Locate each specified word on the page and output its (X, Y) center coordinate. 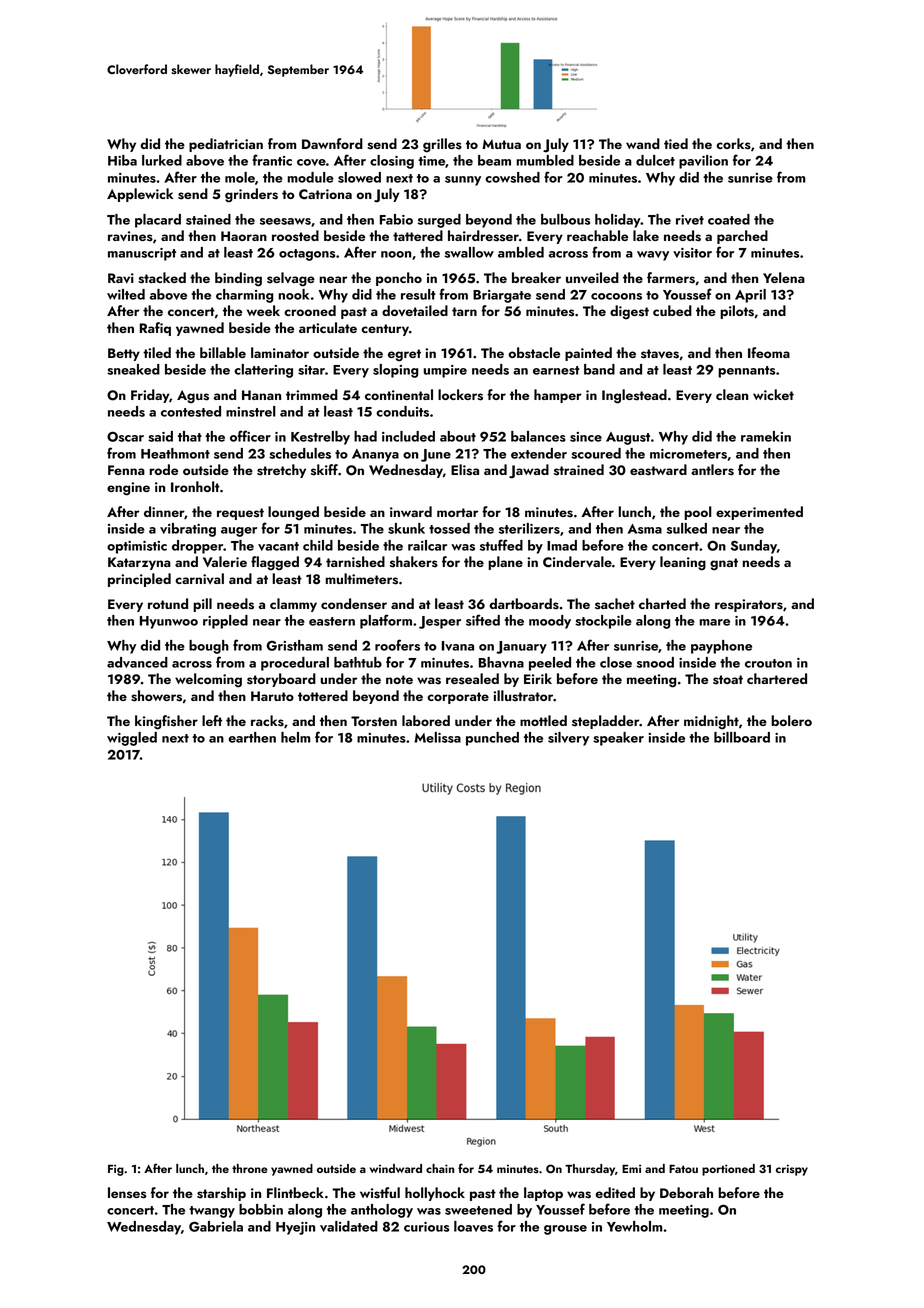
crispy (792, 1170)
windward (396, 1168)
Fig (116, 1170)
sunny (463, 181)
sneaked (133, 369)
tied (676, 143)
